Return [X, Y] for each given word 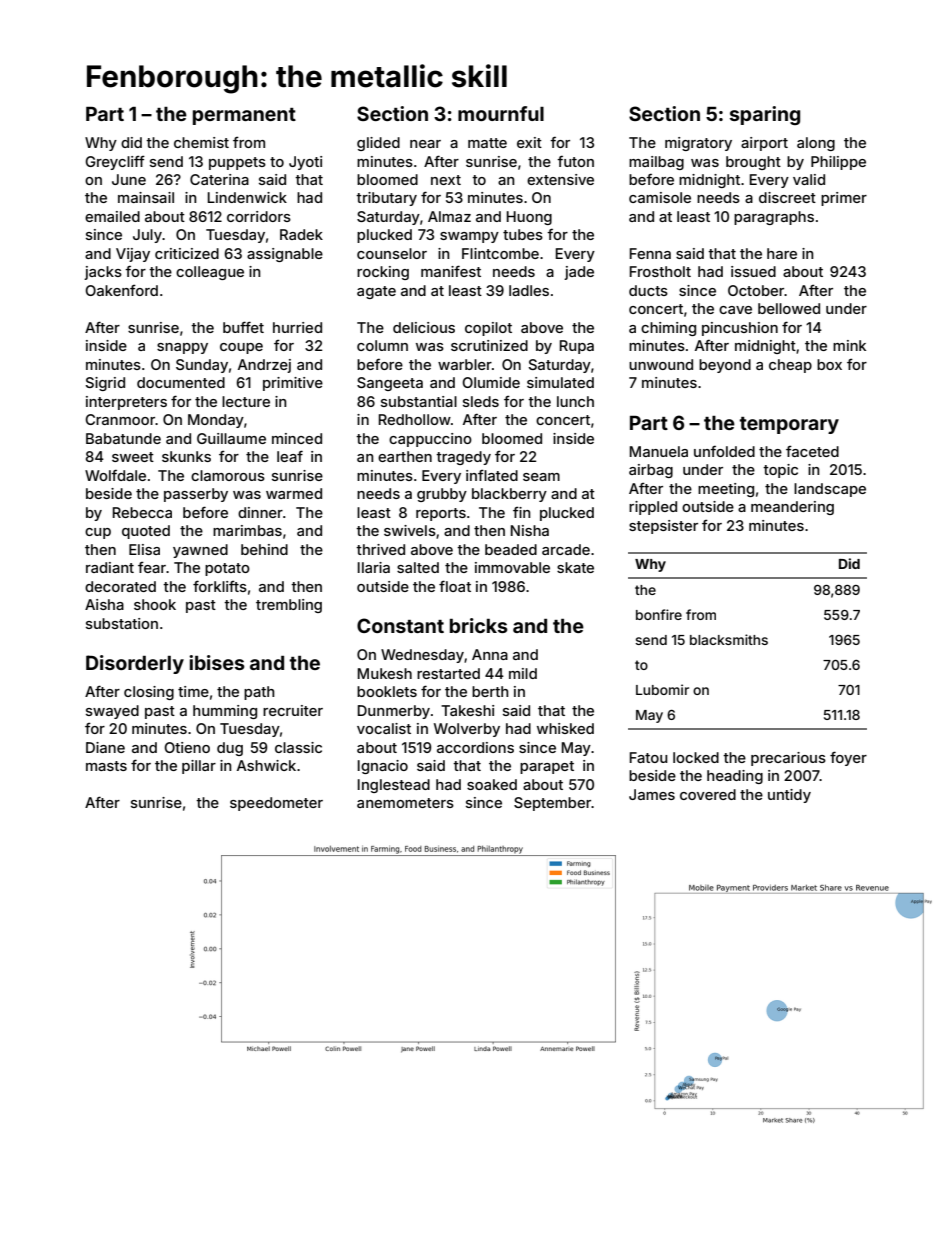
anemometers [405, 803]
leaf [290, 456]
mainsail [146, 197]
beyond [725, 366]
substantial [419, 401]
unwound [661, 364]
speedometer [276, 804]
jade [579, 273]
